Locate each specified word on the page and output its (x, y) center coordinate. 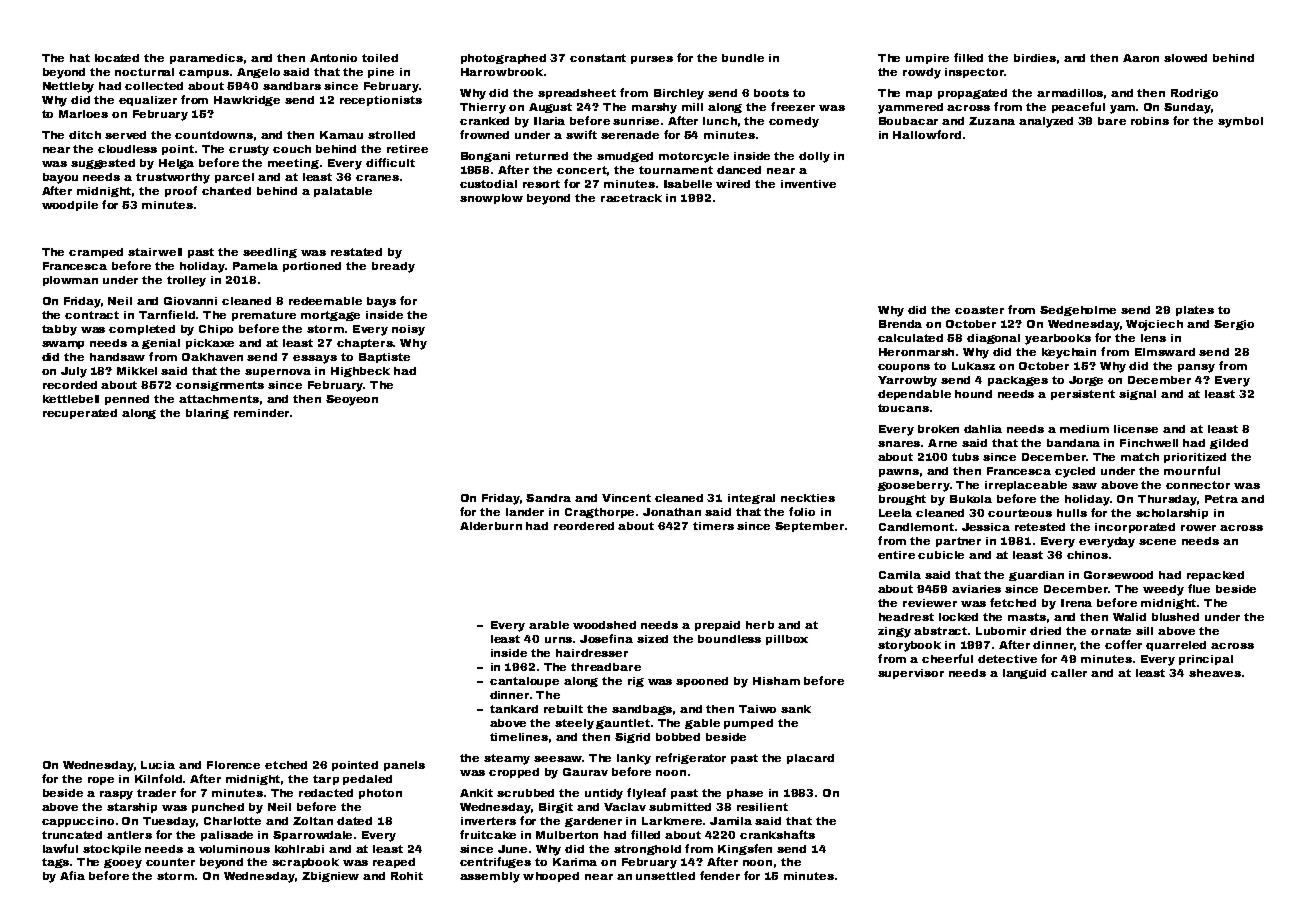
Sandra (548, 498)
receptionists (381, 101)
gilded (1229, 444)
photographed (503, 59)
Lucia (158, 765)
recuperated (80, 414)
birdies (1035, 58)
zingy (894, 632)
